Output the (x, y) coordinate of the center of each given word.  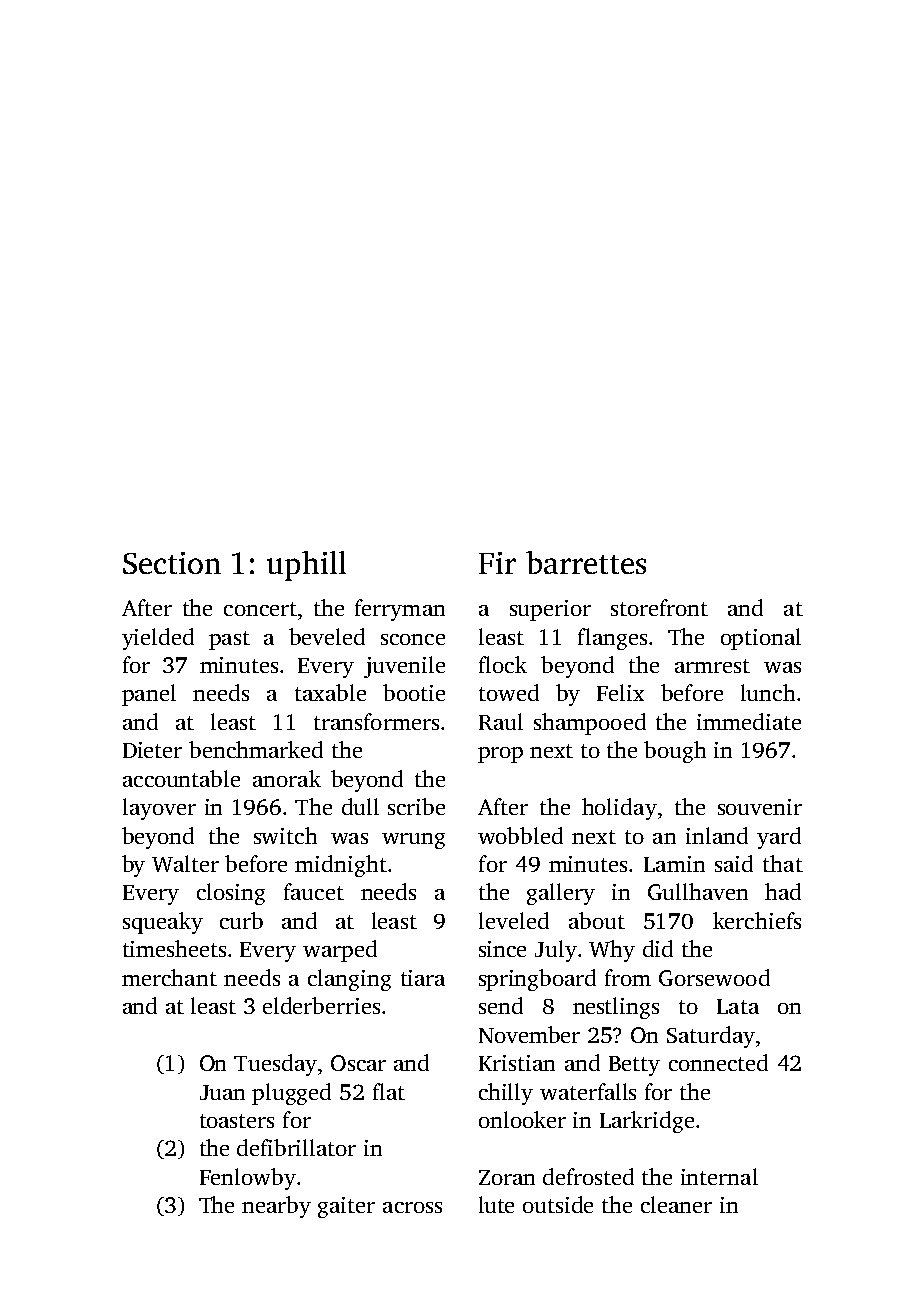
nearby (276, 1207)
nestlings (616, 1008)
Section (172, 563)
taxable (330, 692)
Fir (497, 563)
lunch (768, 692)
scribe (416, 806)
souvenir (760, 807)
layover (159, 809)
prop (500, 755)
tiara (423, 978)
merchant (169, 977)
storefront (659, 607)
